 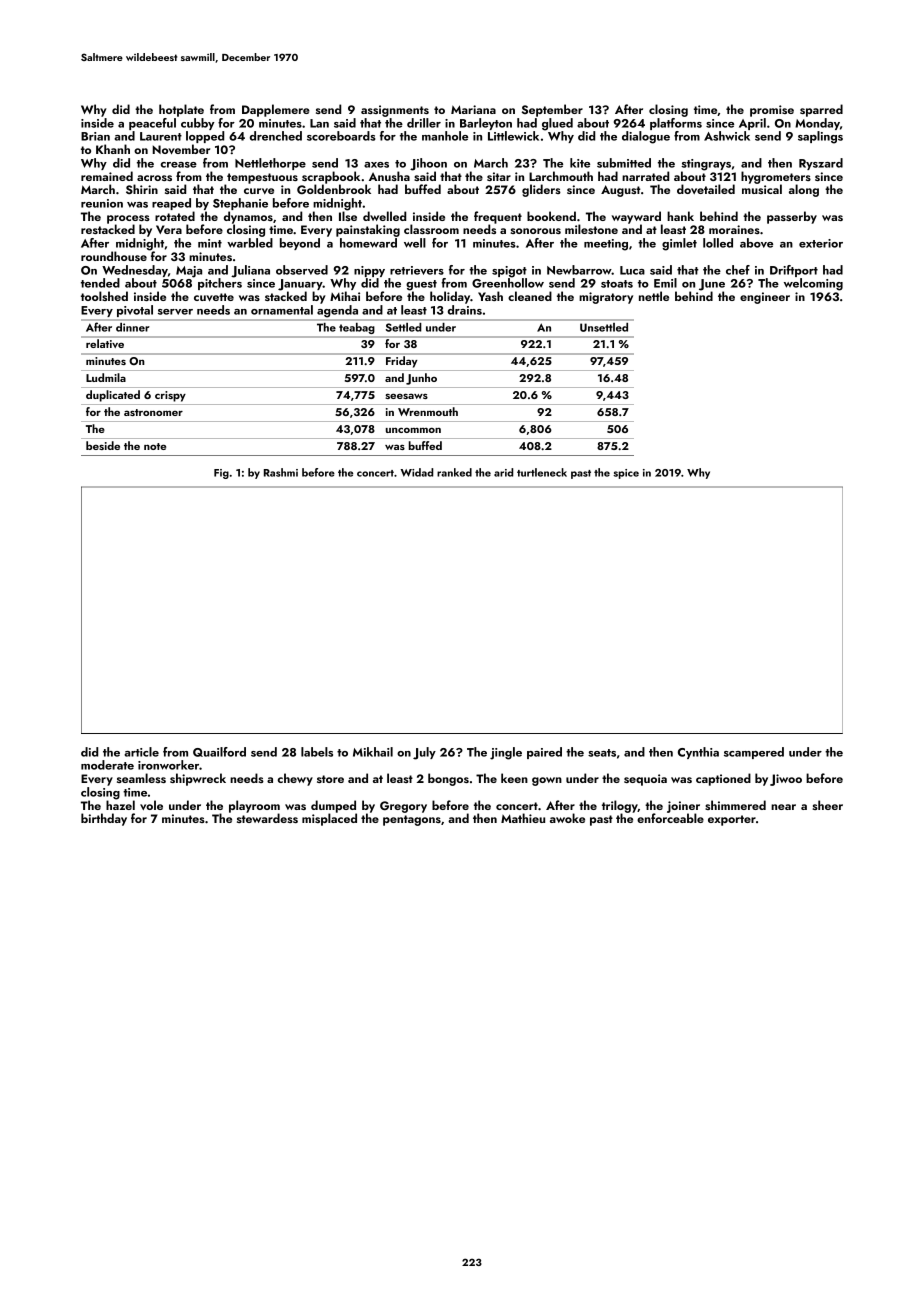 I want to click on engineer, so click(x=765, y=298).
